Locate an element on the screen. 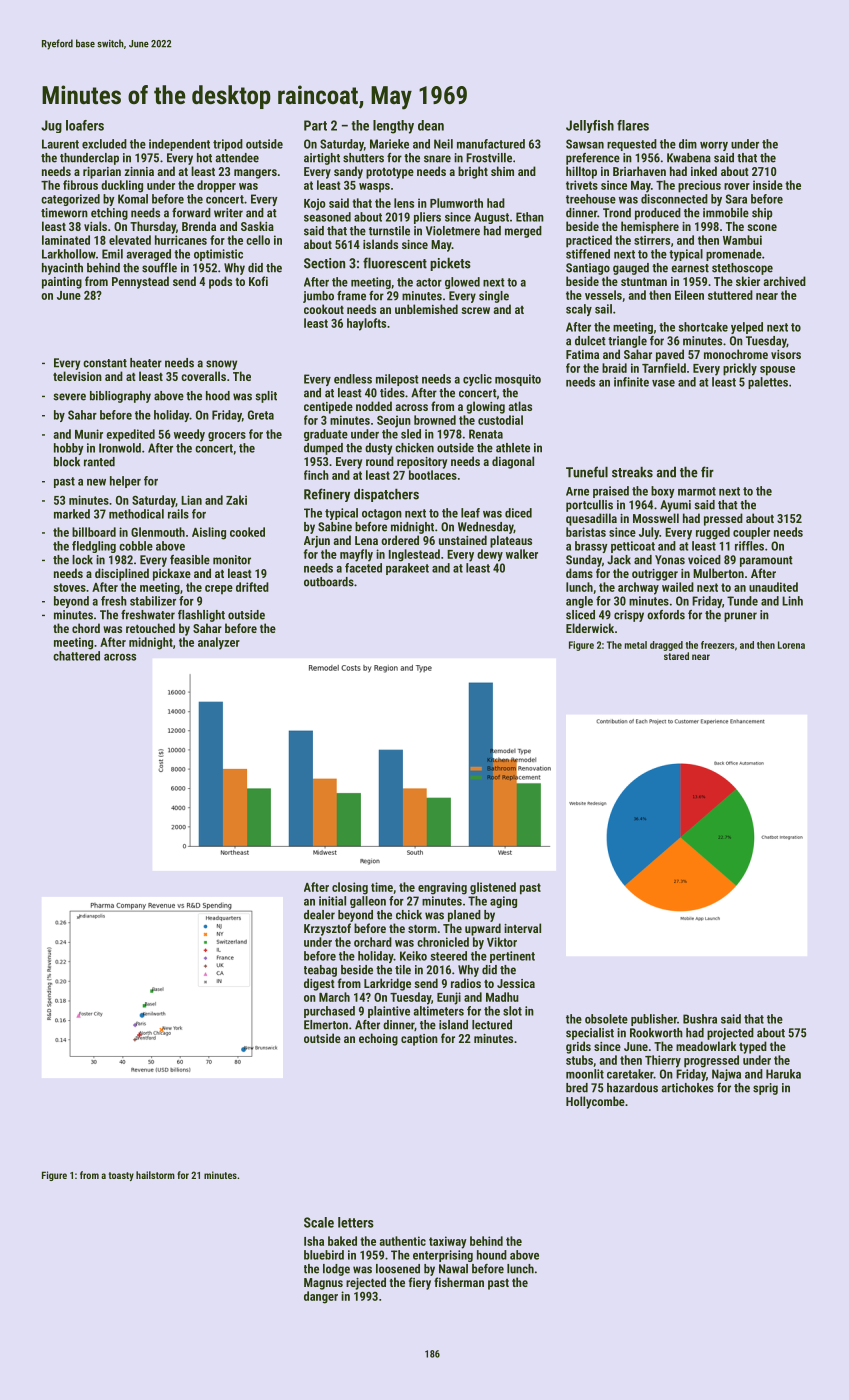 This screenshot has width=849, height=1400. stoves is located at coordinates (70, 587).
